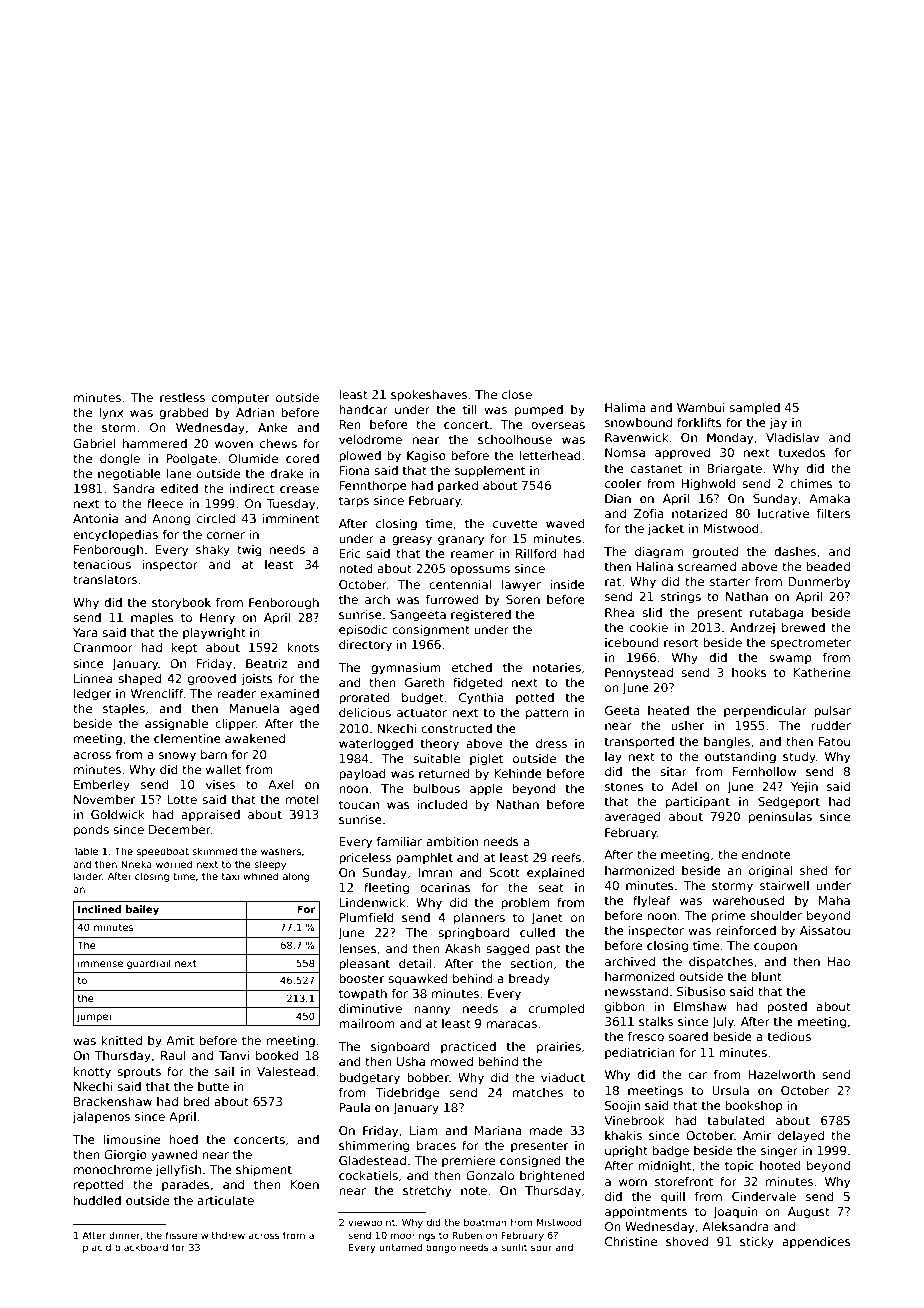 This page has height=1308, width=924. I want to click on dress, so click(551, 743).
